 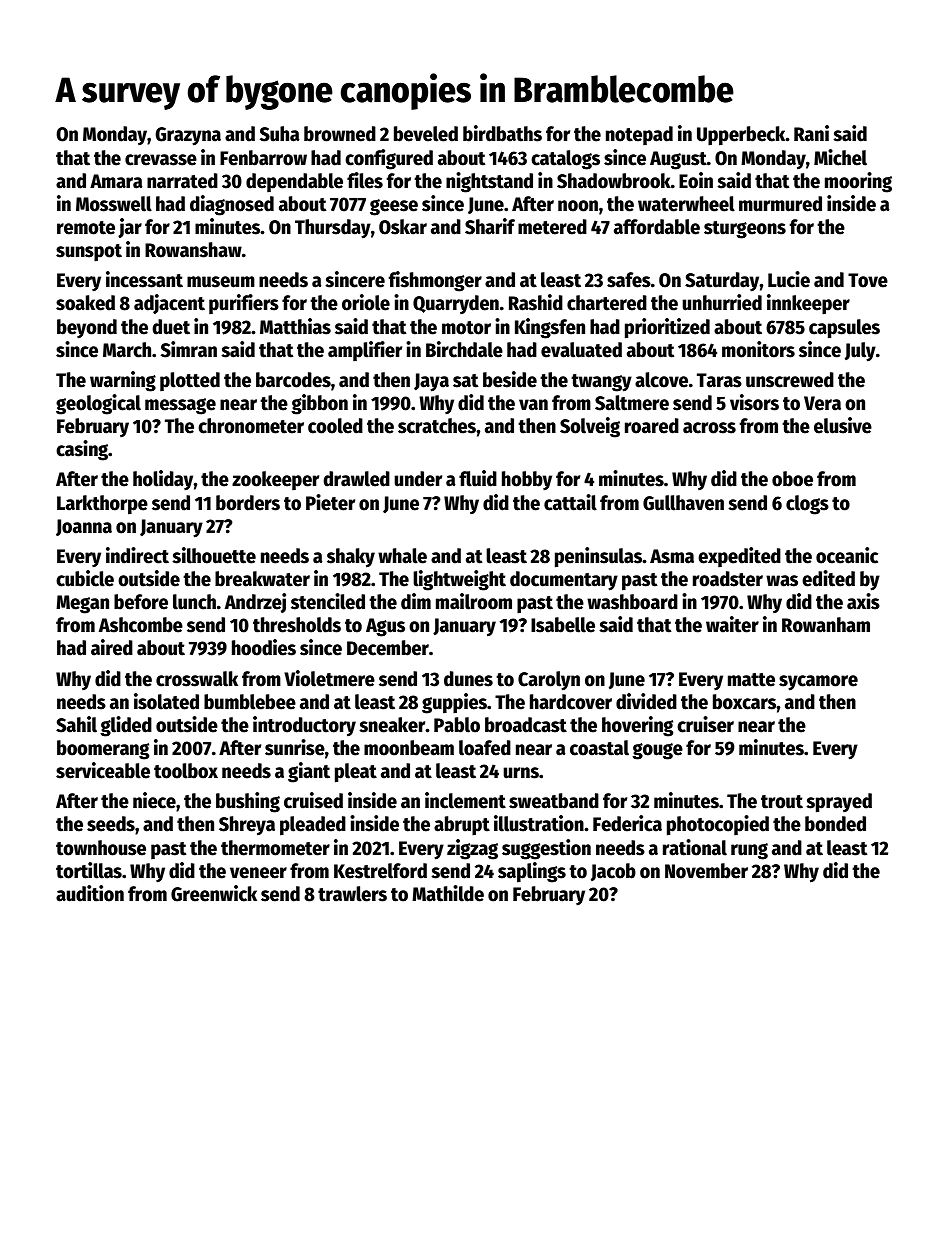 What do you see at coordinates (565, 160) in the screenshot?
I see `catalogs` at bounding box center [565, 160].
